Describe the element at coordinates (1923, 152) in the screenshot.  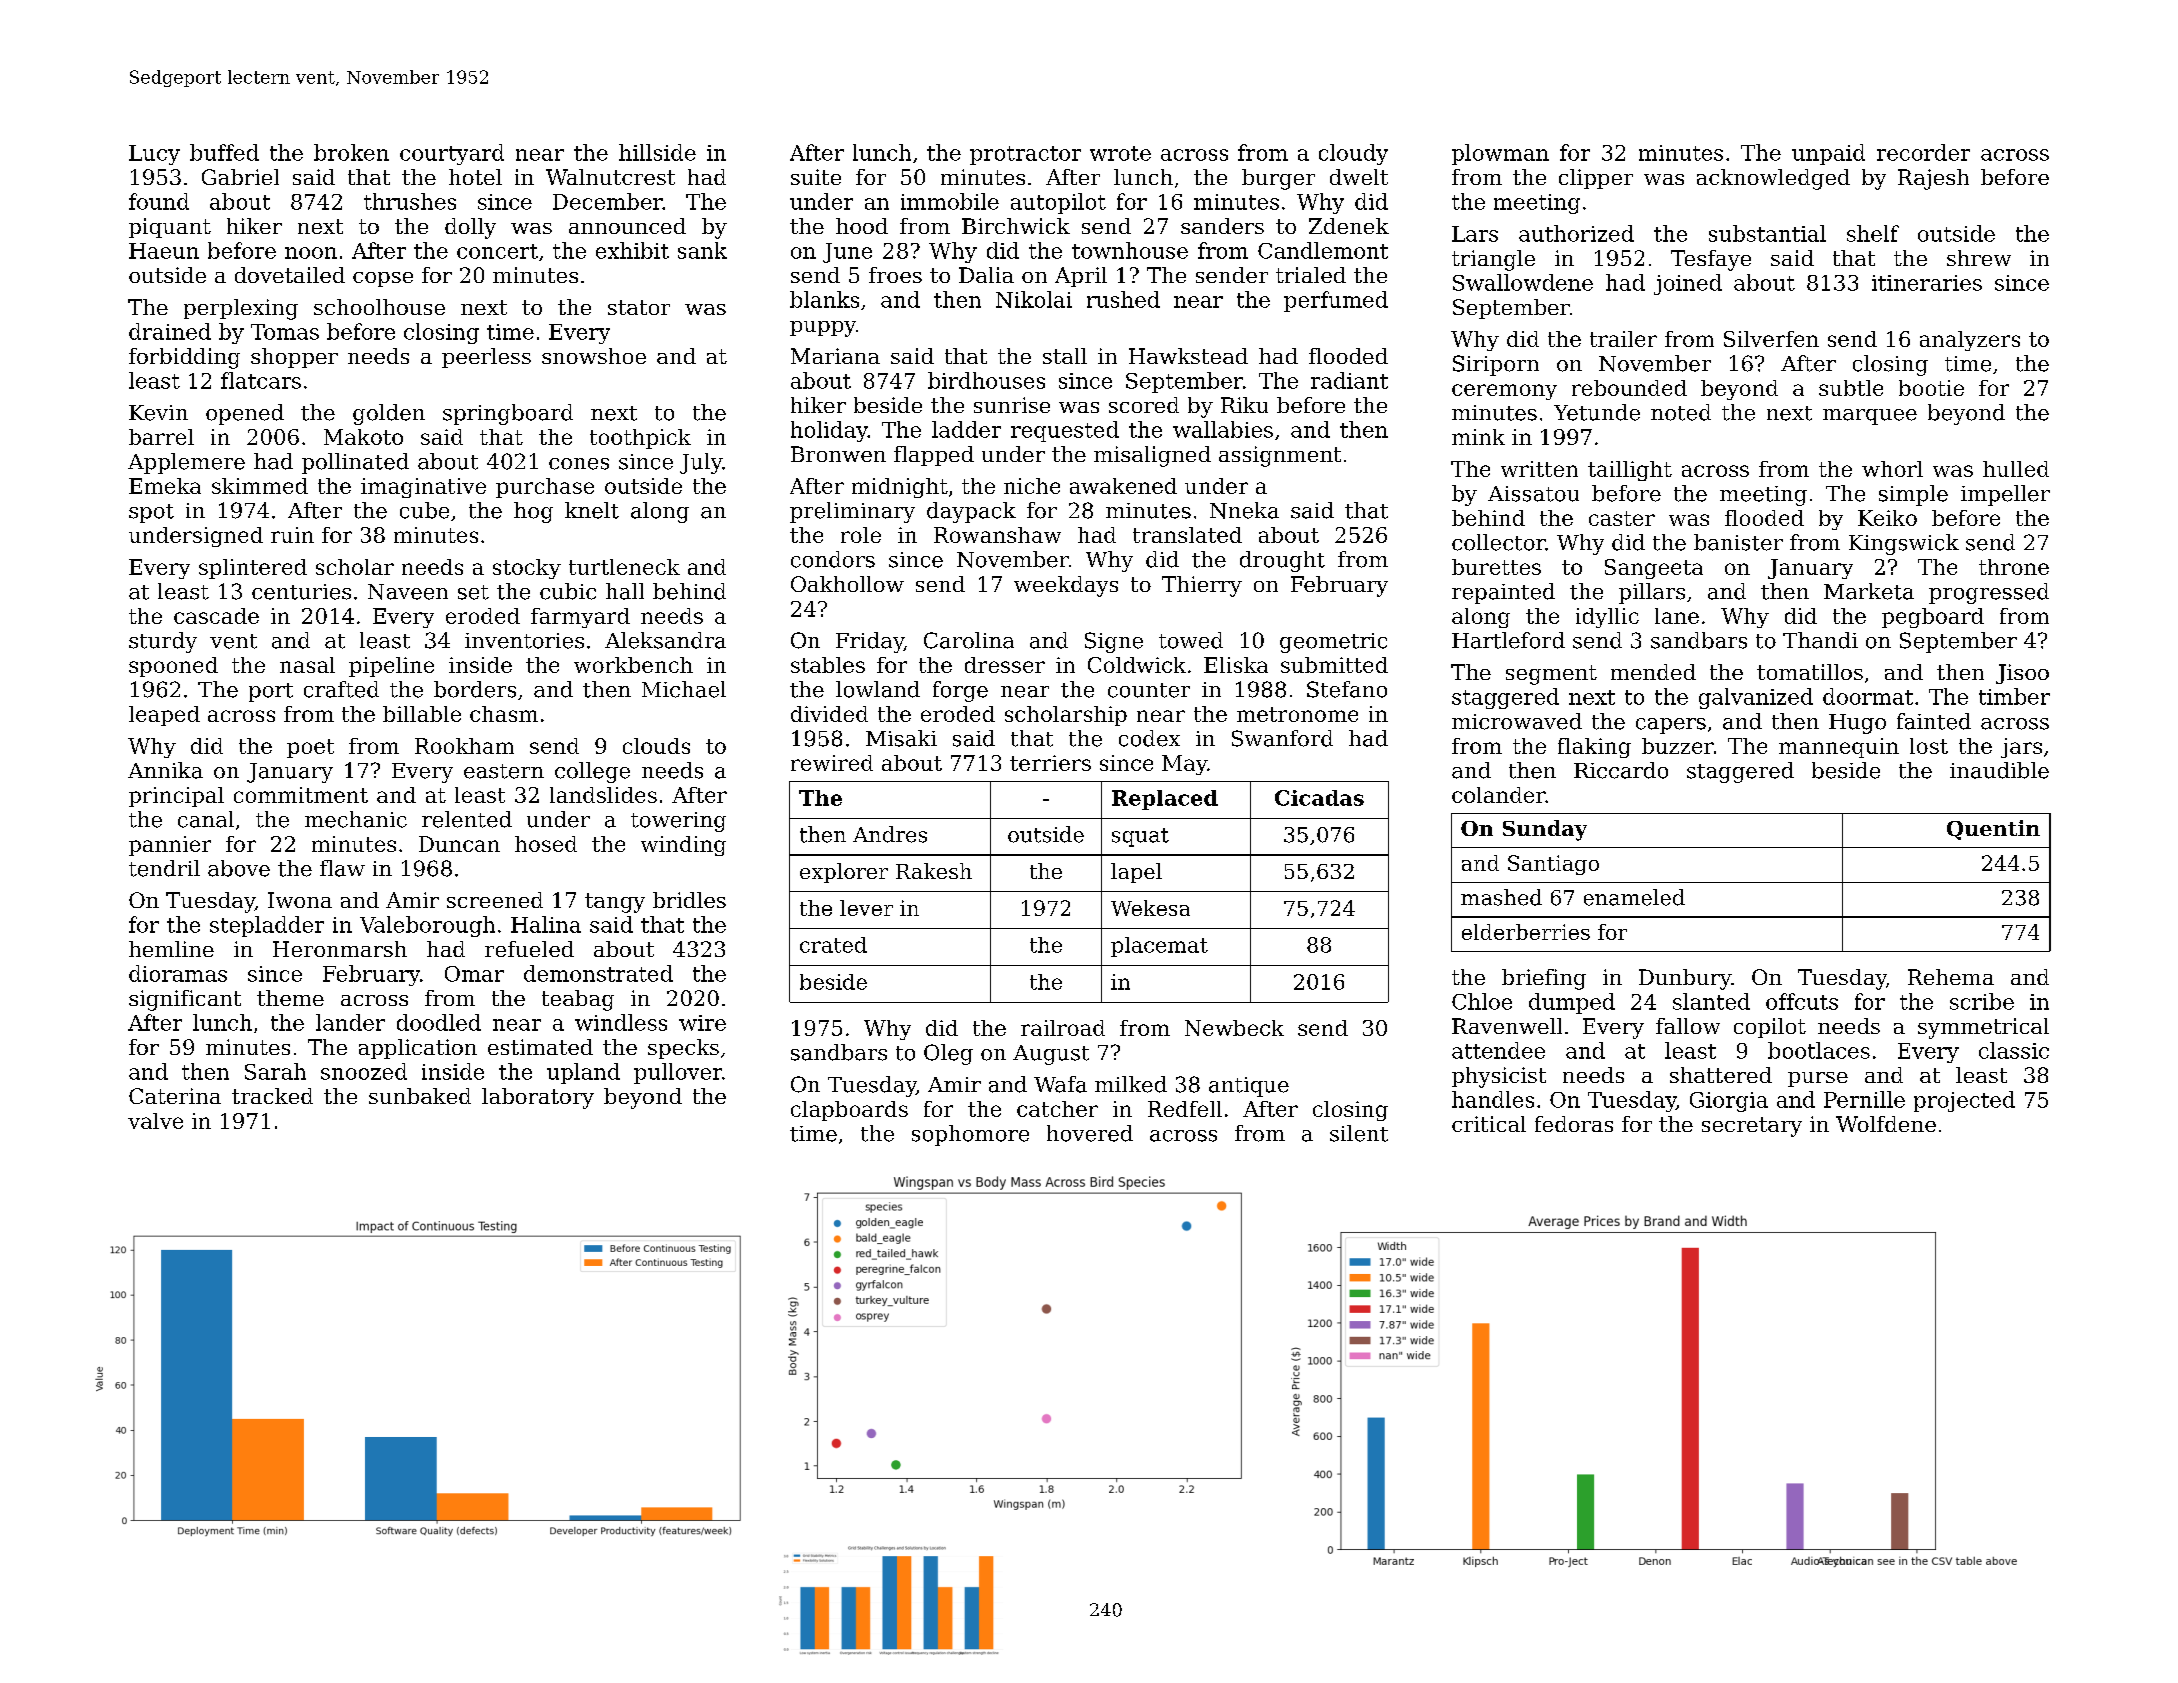
I see `recorder` at that location.
